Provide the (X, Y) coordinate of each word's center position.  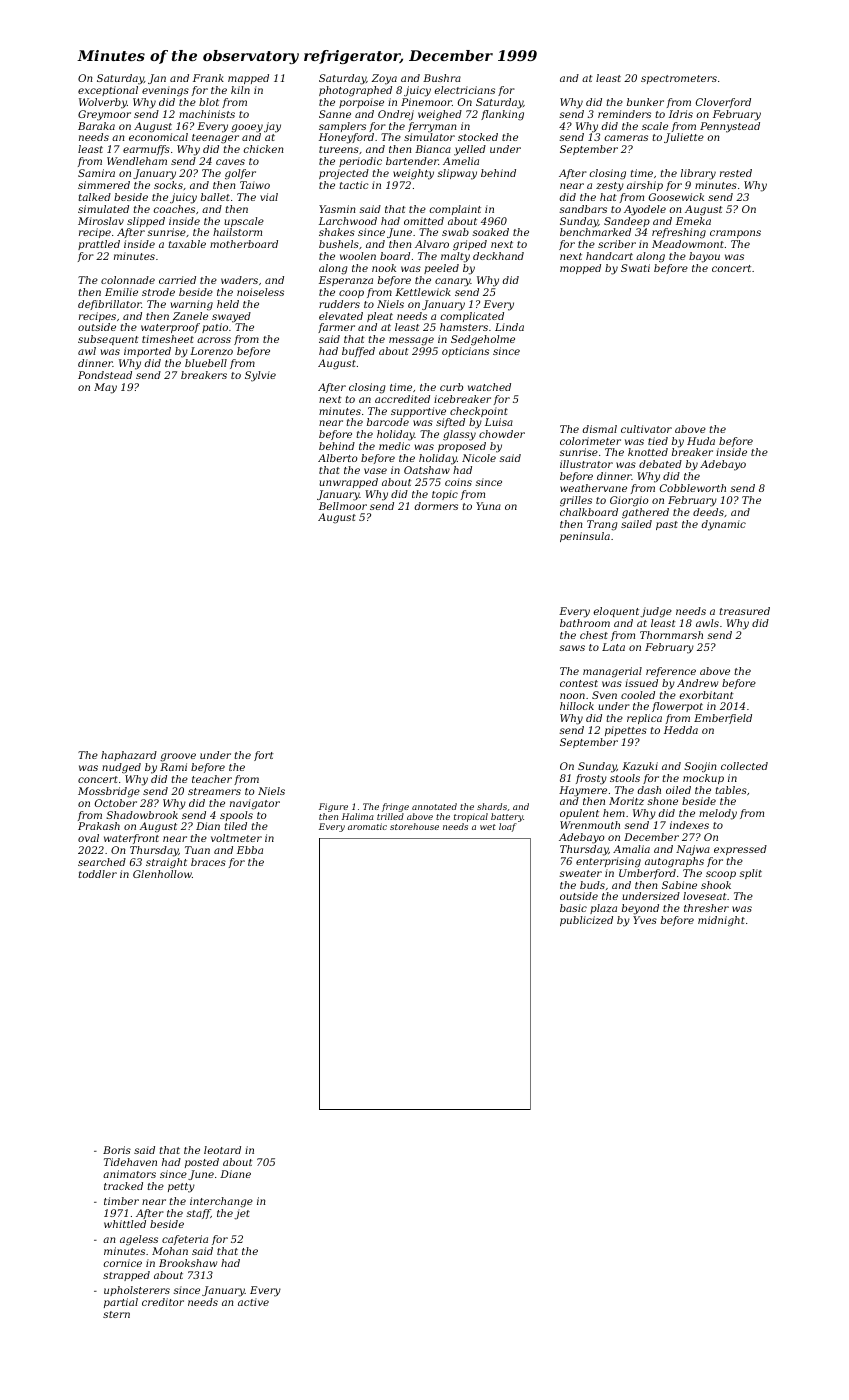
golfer (240, 174)
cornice (123, 1263)
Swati (635, 268)
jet (242, 1214)
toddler (98, 874)
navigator (255, 804)
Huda (701, 441)
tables (731, 790)
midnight (721, 921)
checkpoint (479, 412)
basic (573, 908)
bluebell (206, 363)
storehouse (414, 826)
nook (384, 268)
